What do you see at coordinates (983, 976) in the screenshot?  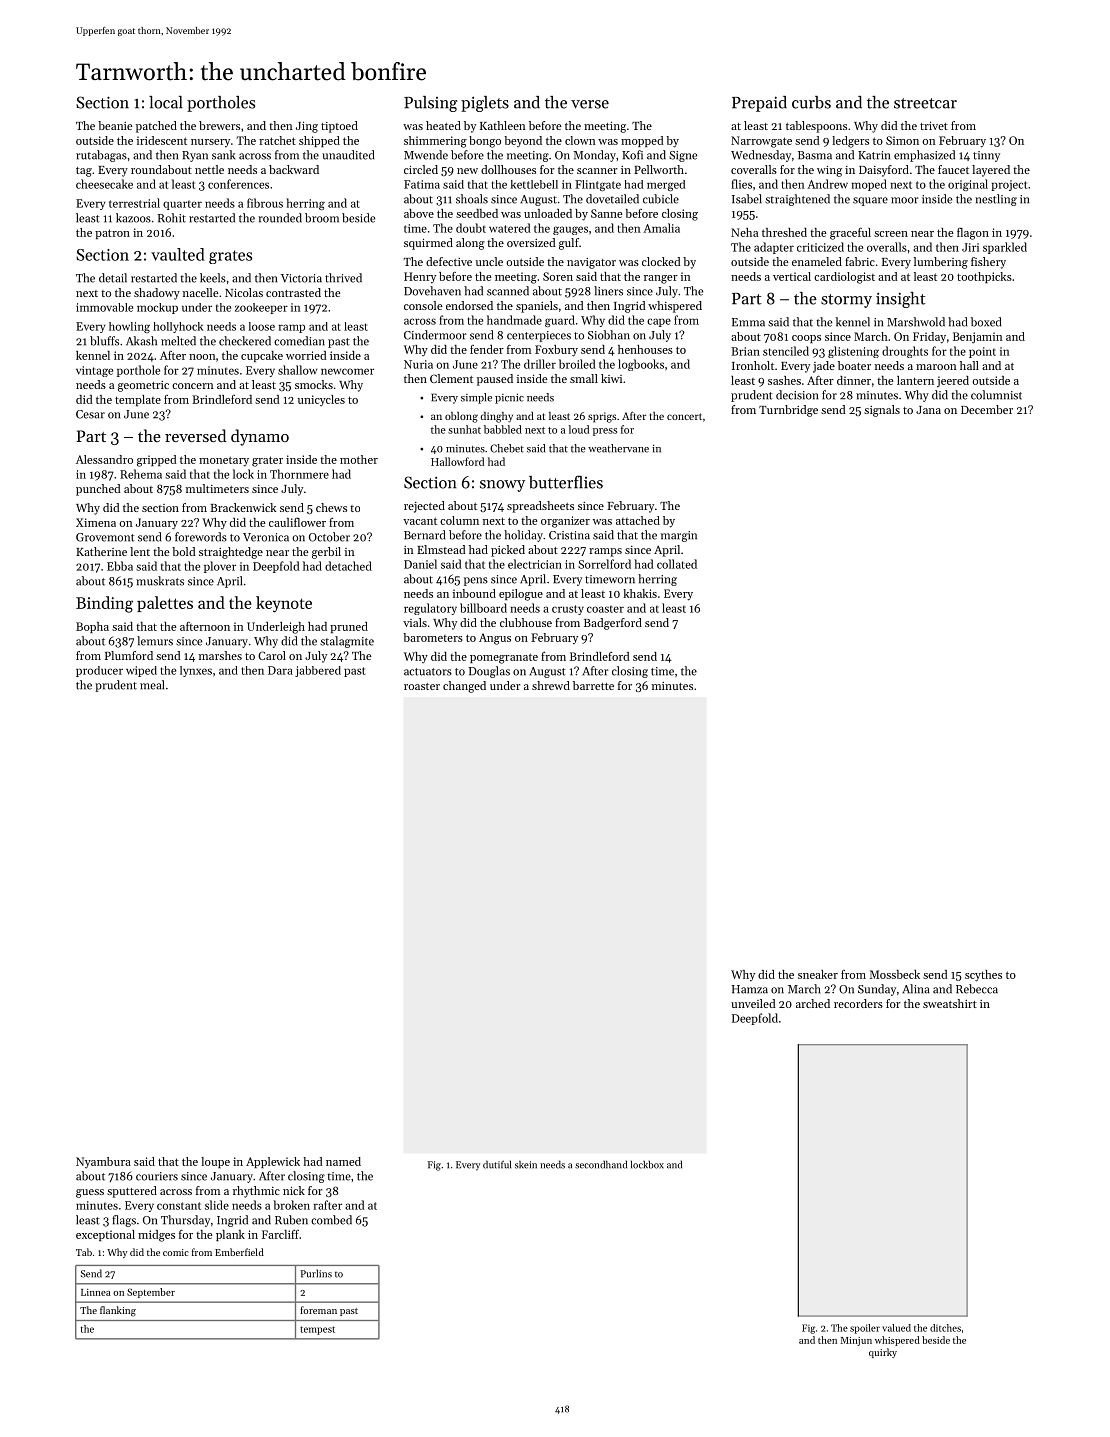 I see `scythes` at bounding box center [983, 976].
